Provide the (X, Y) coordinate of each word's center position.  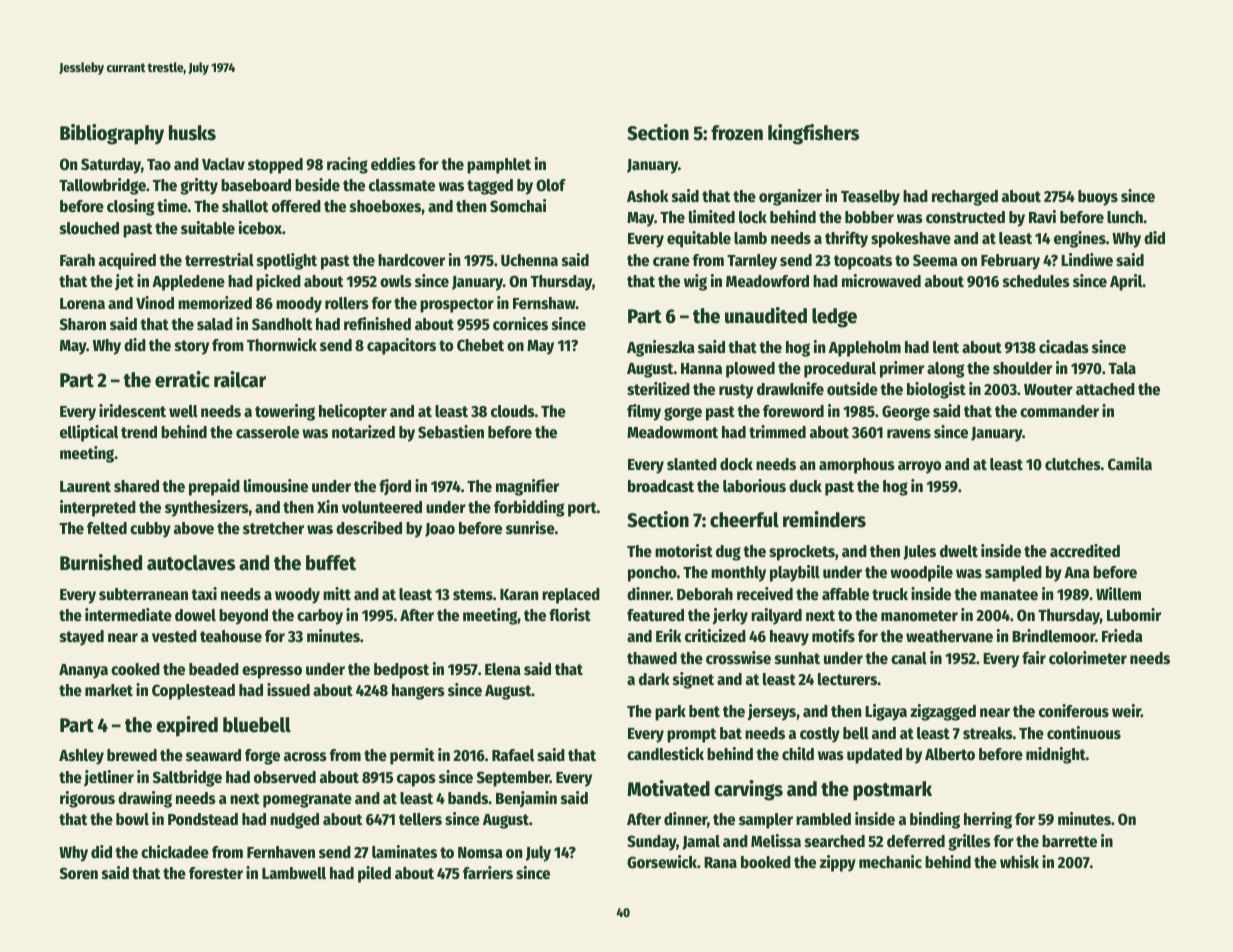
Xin (327, 506)
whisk (1019, 862)
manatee (1009, 595)
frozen (737, 133)
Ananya (83, 671)
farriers (488, 873)
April (1126, 282)
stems (473, 595)
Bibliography (112, 134)
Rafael (513, 755)
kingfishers (813, 134)
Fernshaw (544, 303)
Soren (79, 873)
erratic (182, 379)
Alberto (950, 754)
